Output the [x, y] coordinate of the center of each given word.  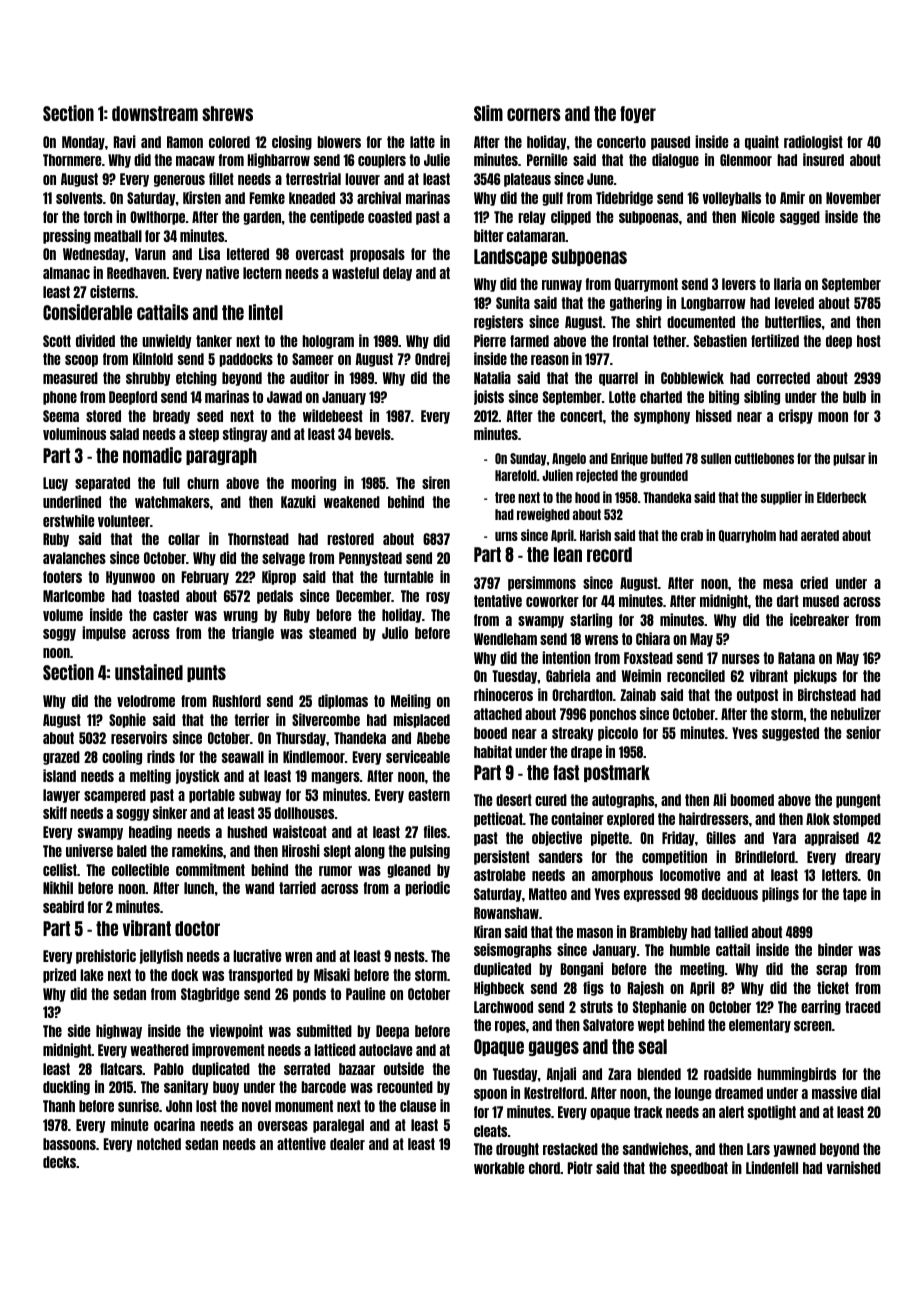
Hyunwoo [130, 578]
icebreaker [819, 619]
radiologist [813, 142]
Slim [488, 113]
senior [863, 732]
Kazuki [298, 501]
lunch [199, 888]
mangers [335, 778]
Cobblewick [692, 377]
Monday [83, 143]
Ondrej [432, 359]
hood [587, 497]
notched [159, 1144]
